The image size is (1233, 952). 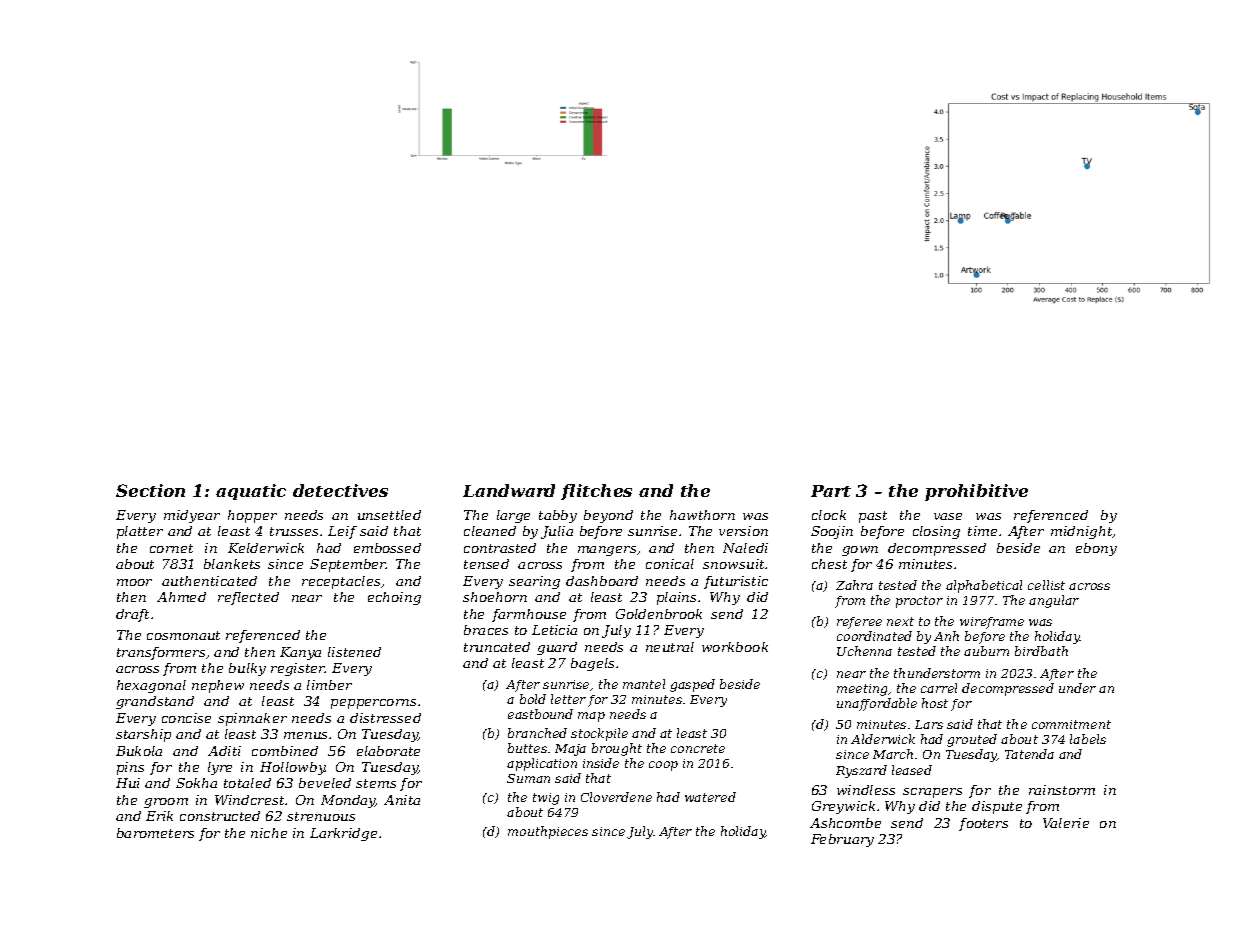 I want to click on draft, so click(x=132, y=615).
